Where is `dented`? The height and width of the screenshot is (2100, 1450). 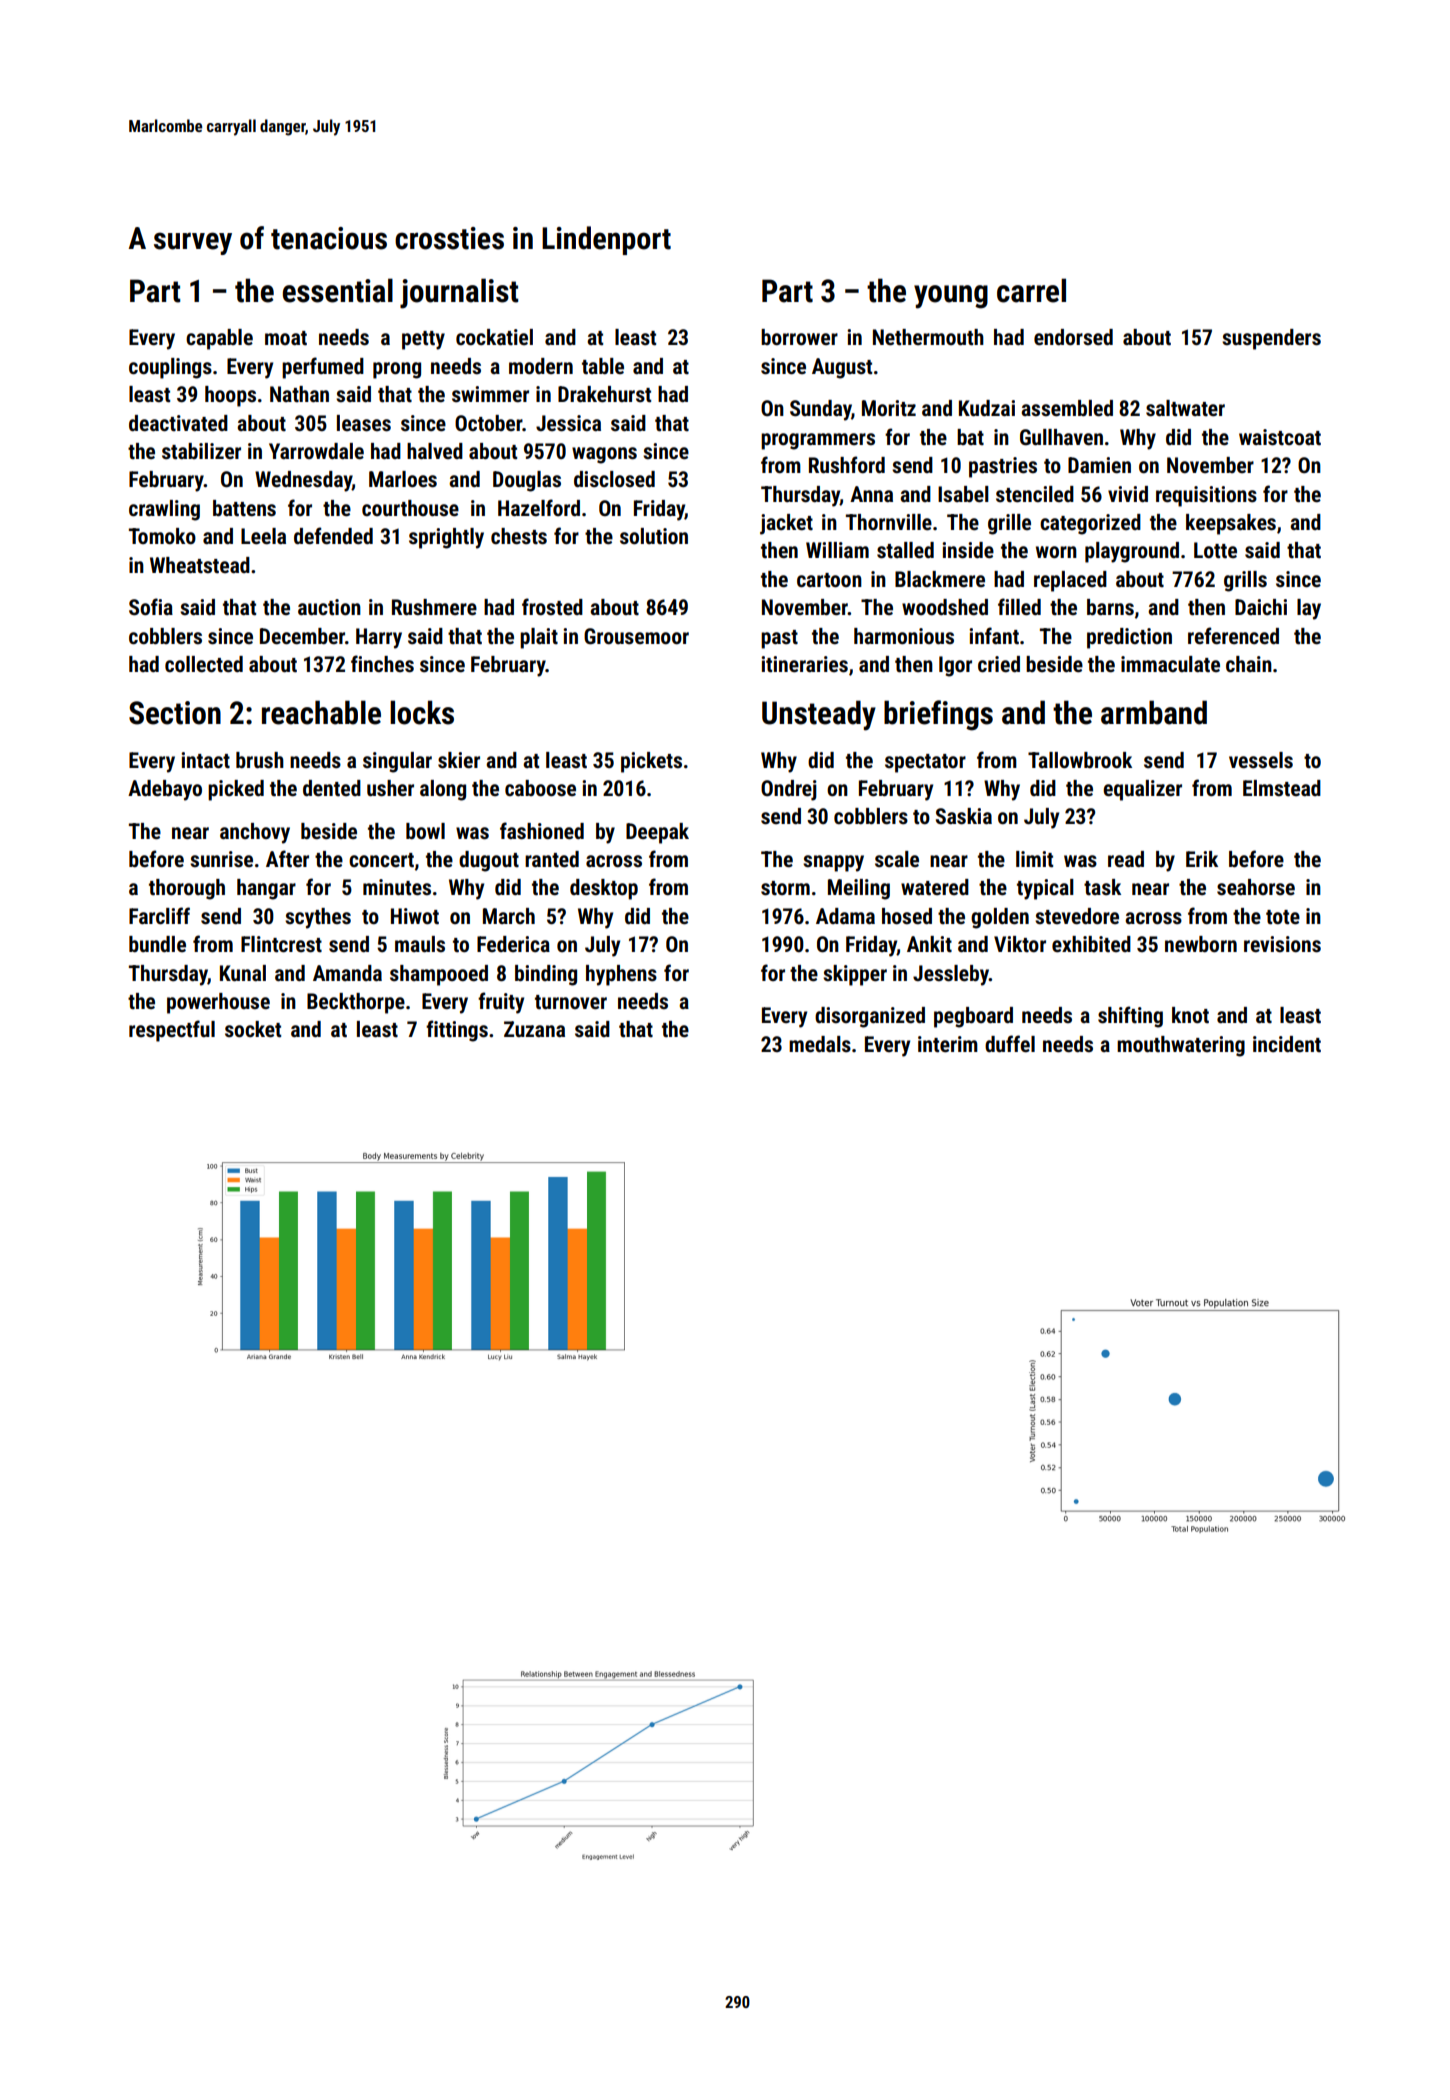
dented is located at coordinates (332, 788).
